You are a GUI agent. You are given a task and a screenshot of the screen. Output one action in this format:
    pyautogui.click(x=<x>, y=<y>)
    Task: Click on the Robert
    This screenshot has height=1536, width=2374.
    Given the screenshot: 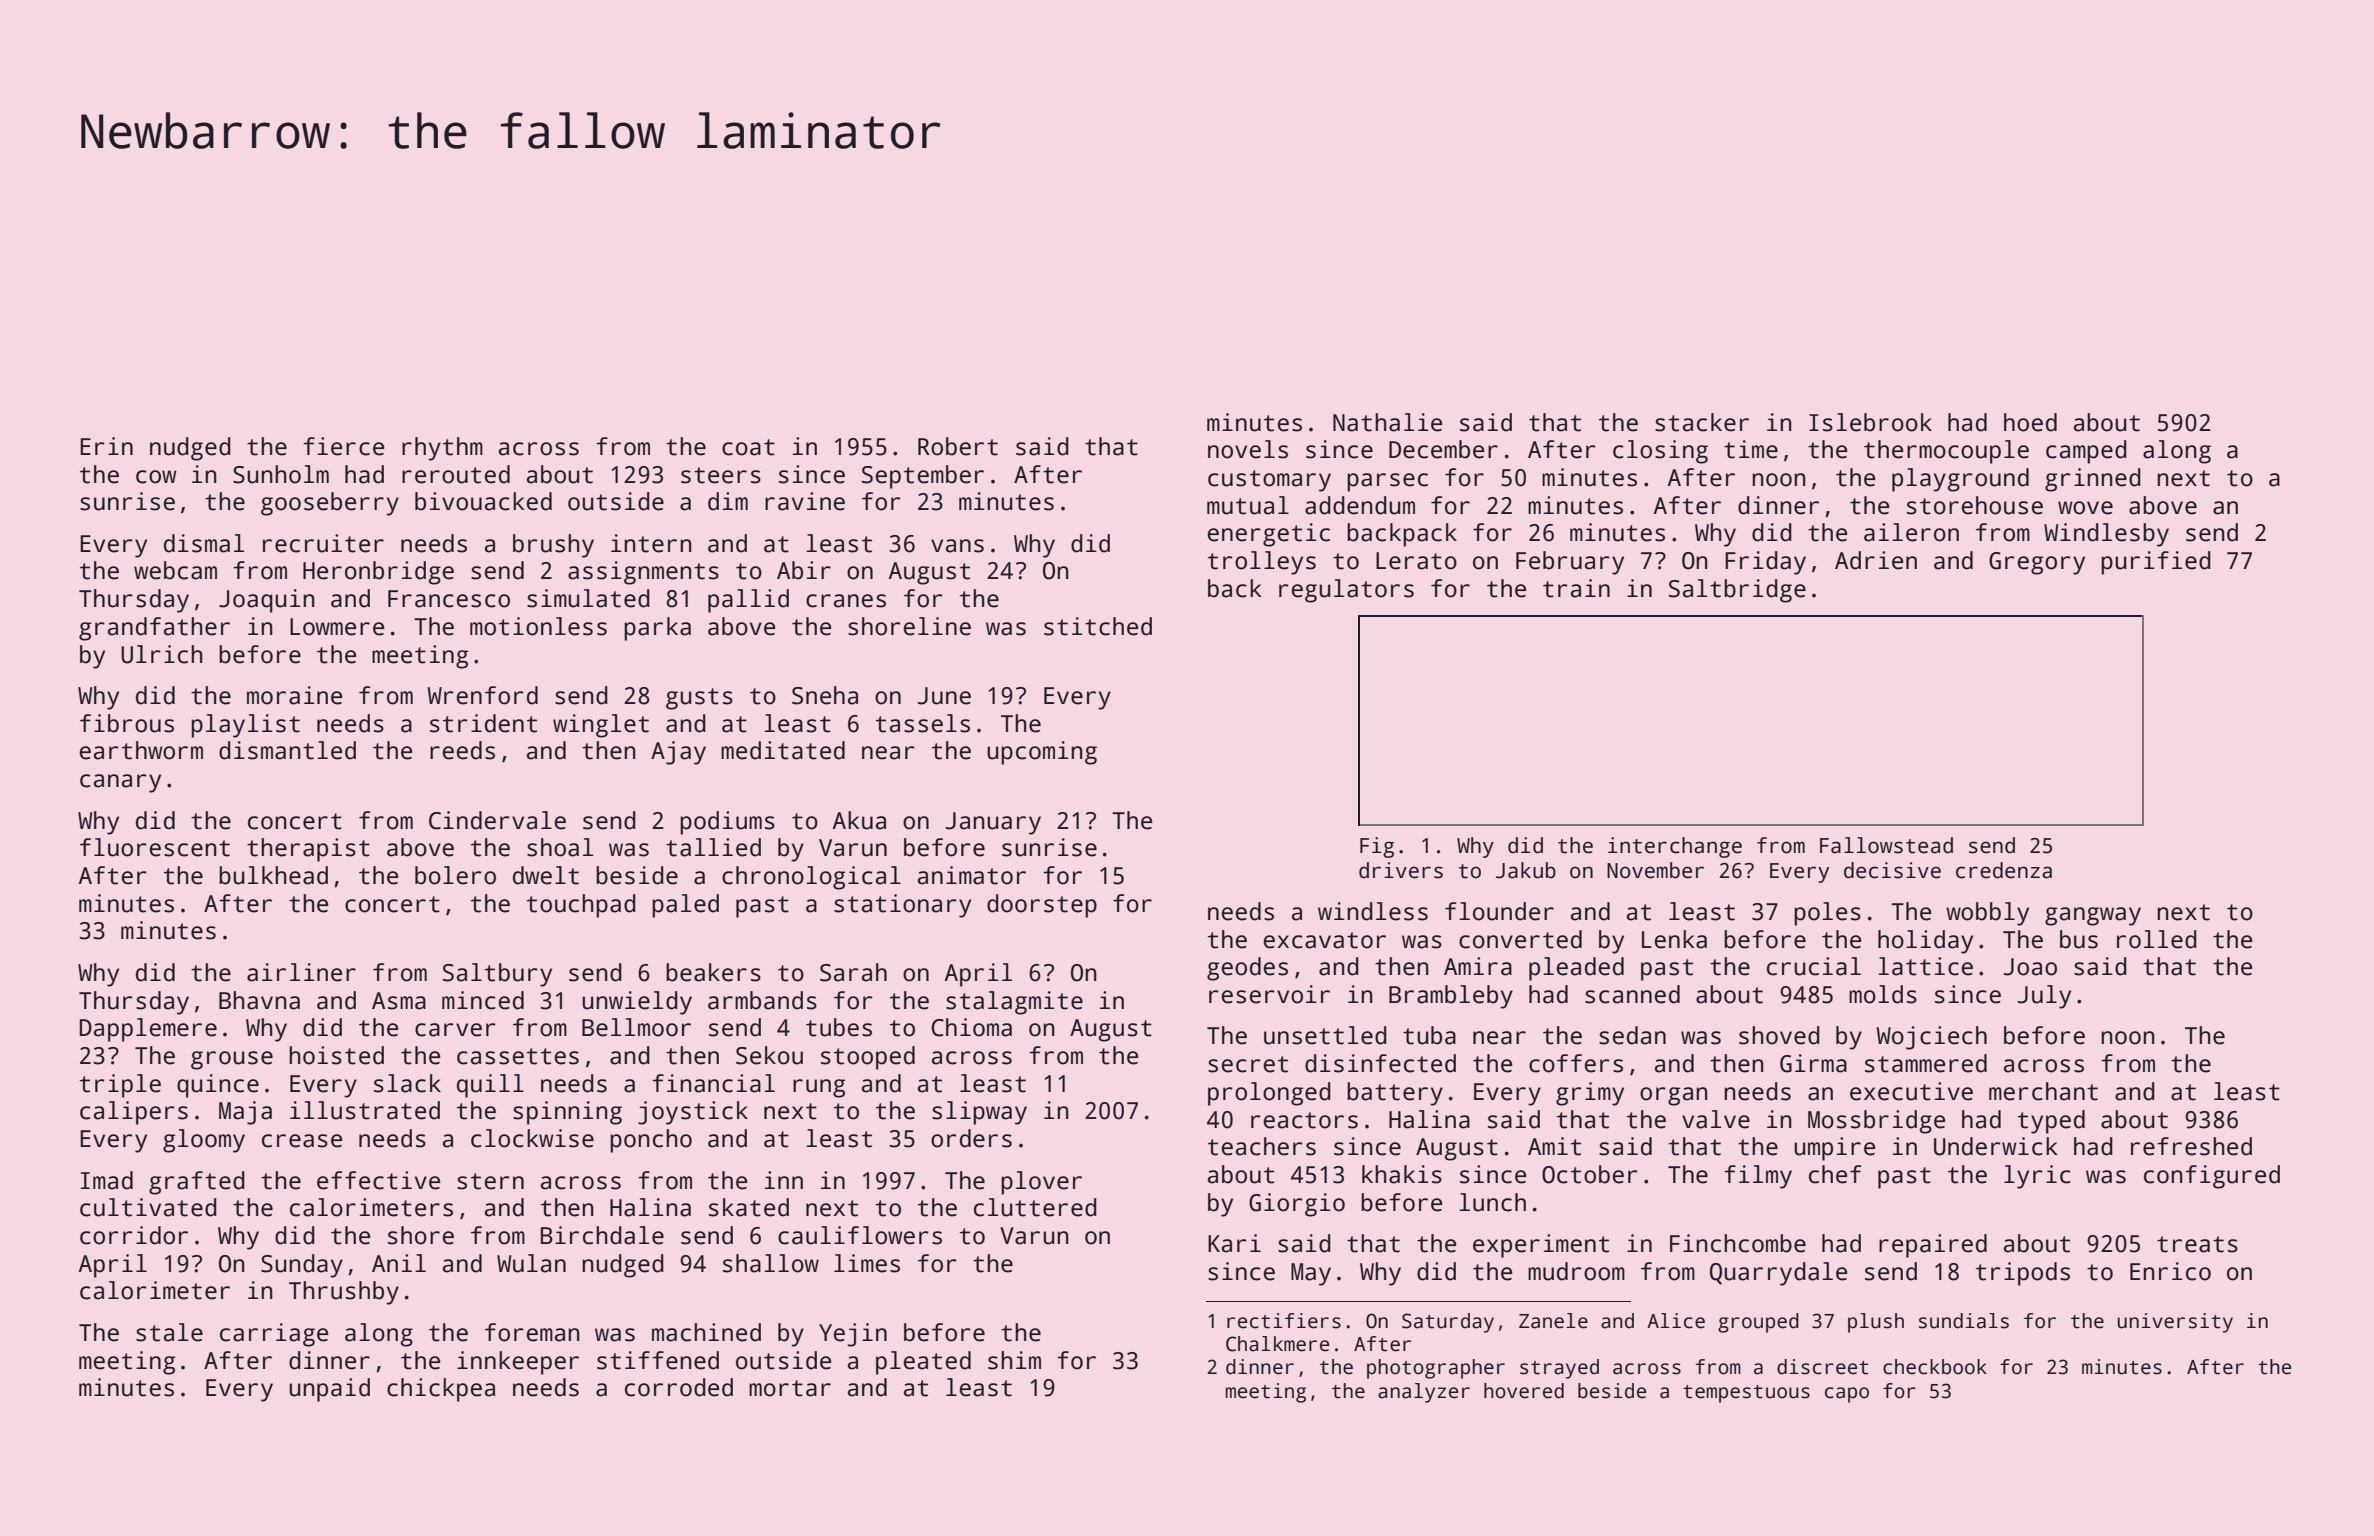 What is the action you would take?
    pyautogui.click(x=958, y=446)
